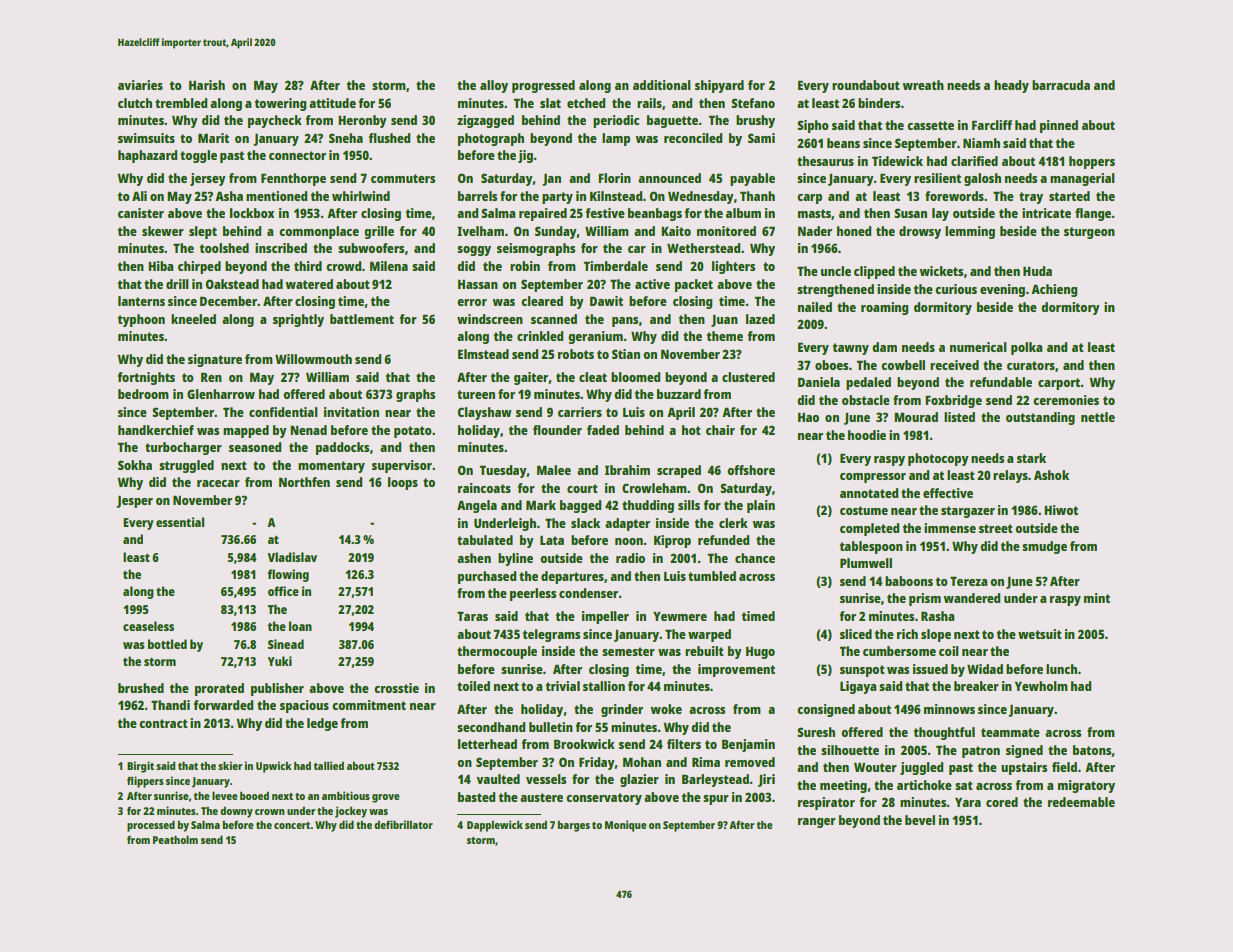 The height and width of the document is (952, 1233). I want to click on Birgit, so click(140, 767).
